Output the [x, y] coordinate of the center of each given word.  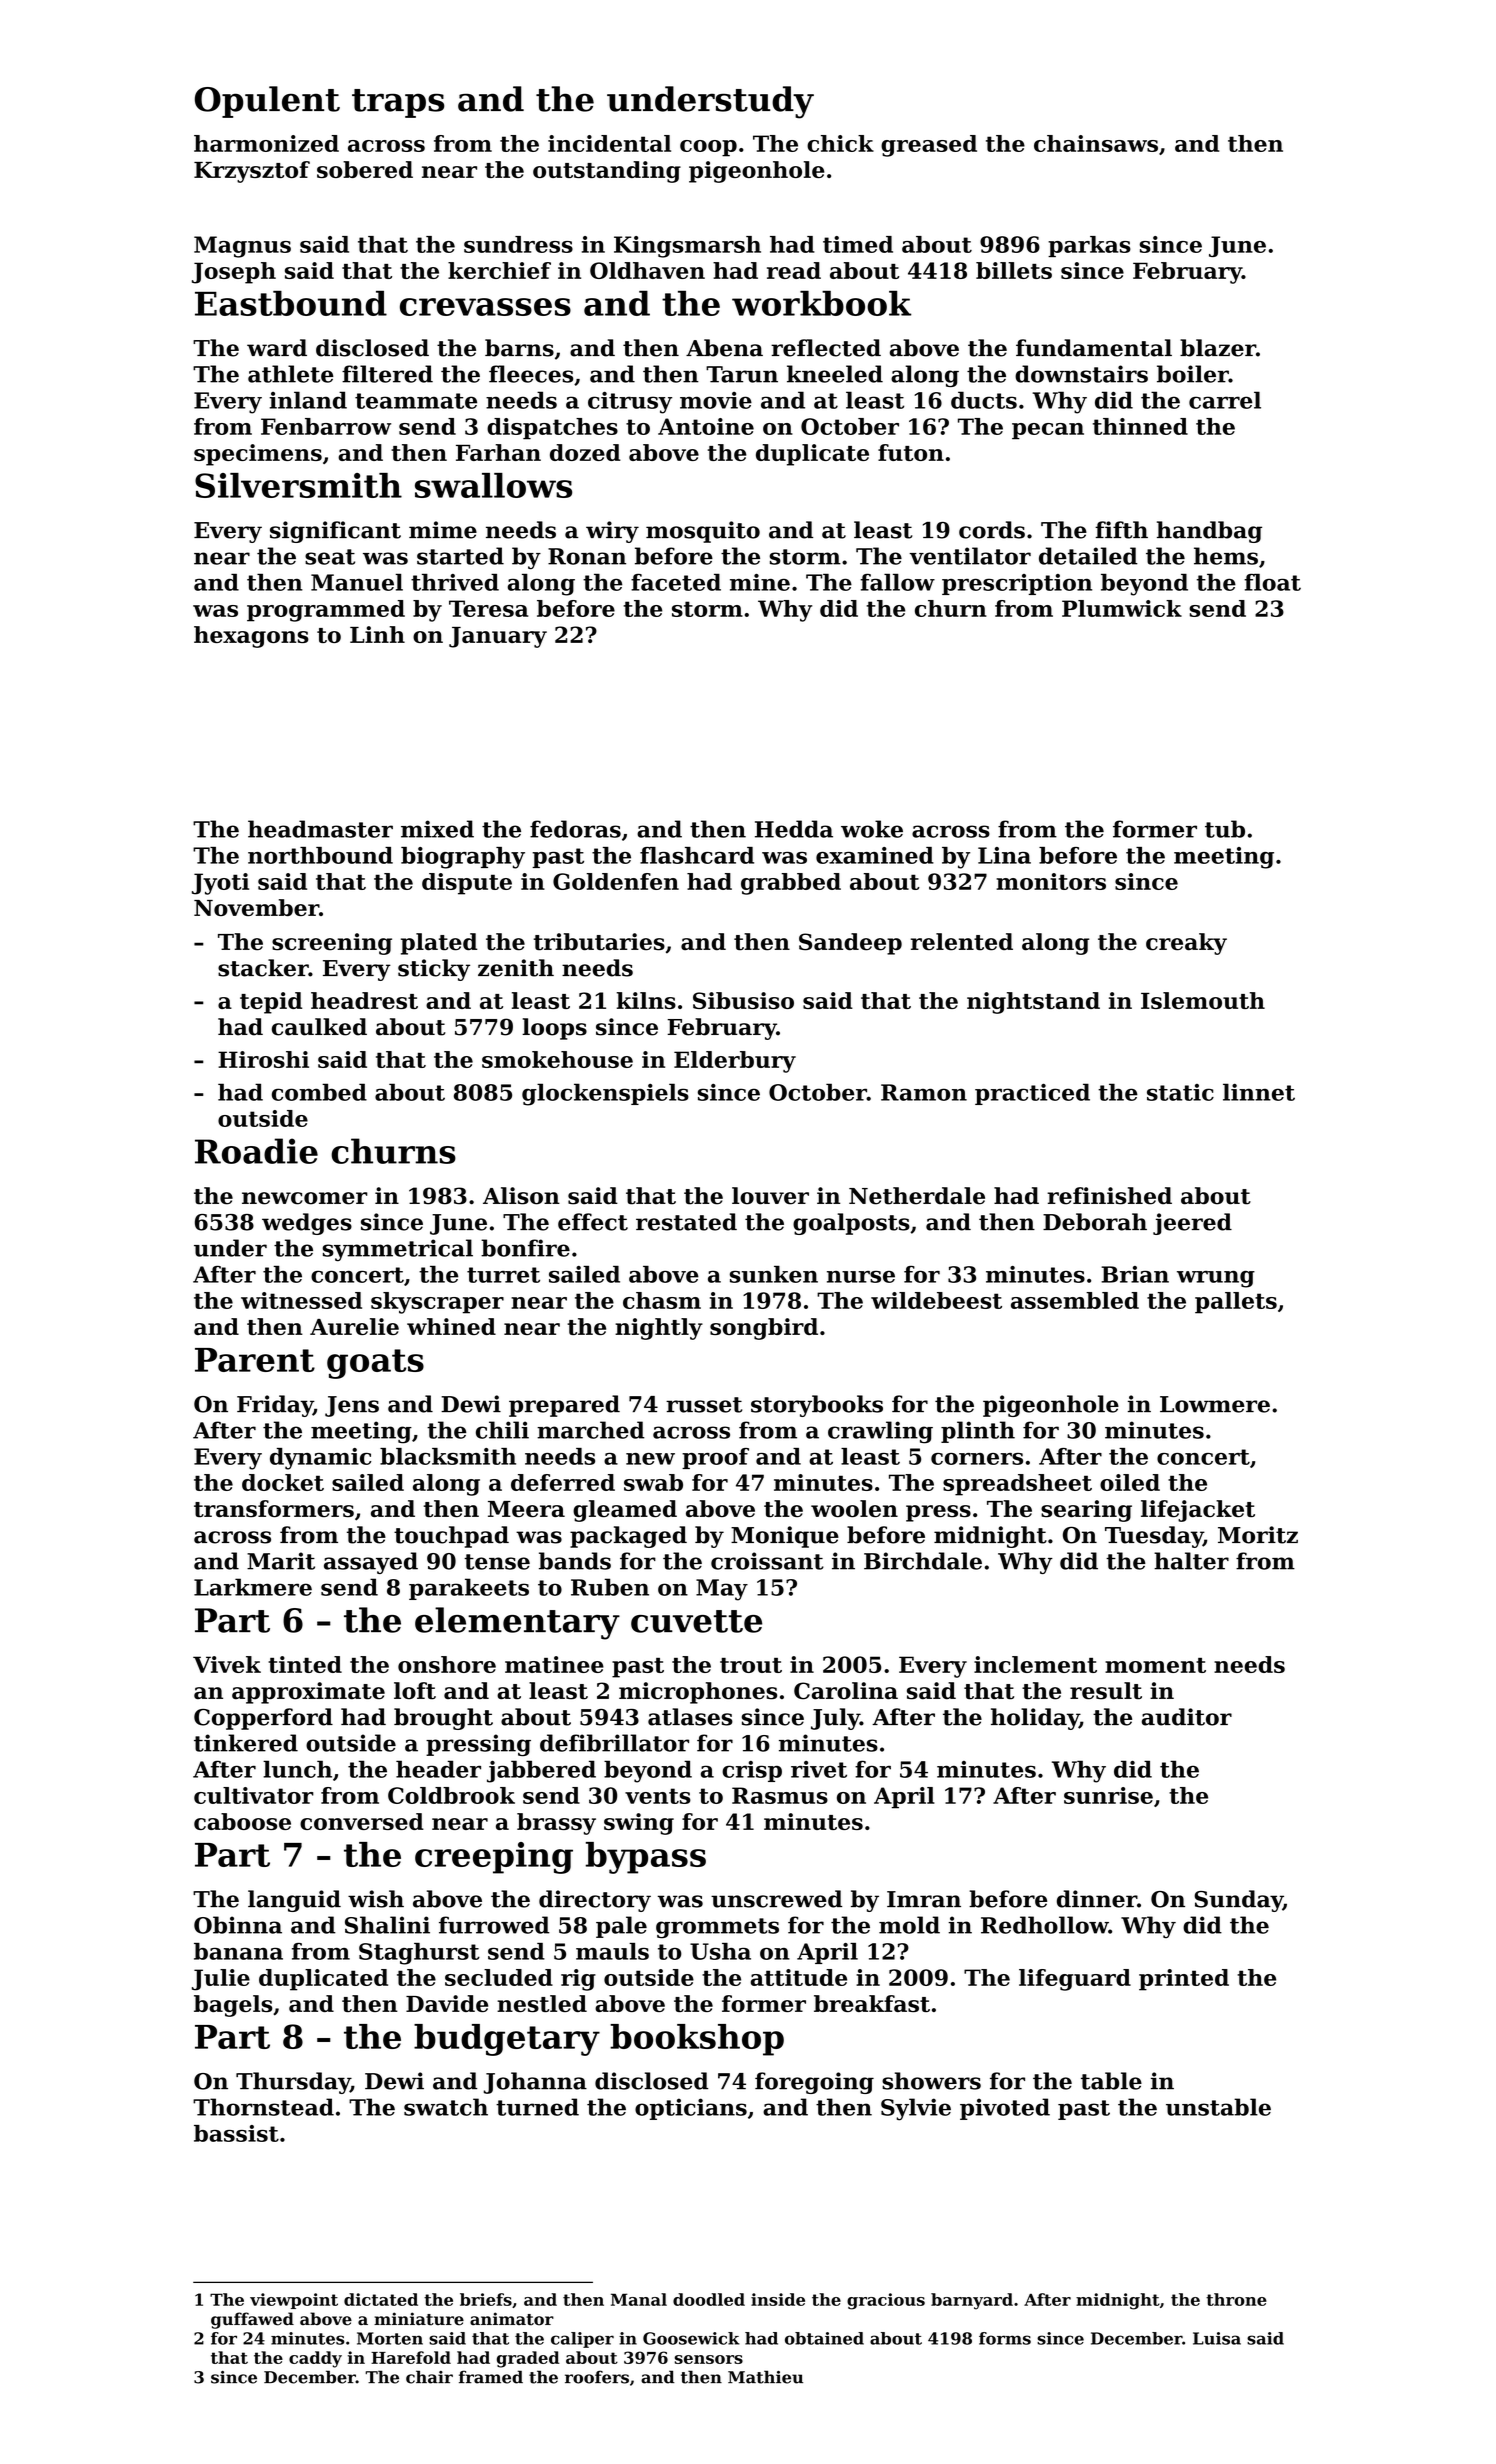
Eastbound [291, 303]
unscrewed [776, 1899]
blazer [1218, 348]
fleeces [531, 374]
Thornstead [263, 2107]
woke [872, 829]
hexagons [251, 637]
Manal [639, 2299]
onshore [447, 1664]
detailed [1088, 556]
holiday [1035, 1719]
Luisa [1217, 2338]
